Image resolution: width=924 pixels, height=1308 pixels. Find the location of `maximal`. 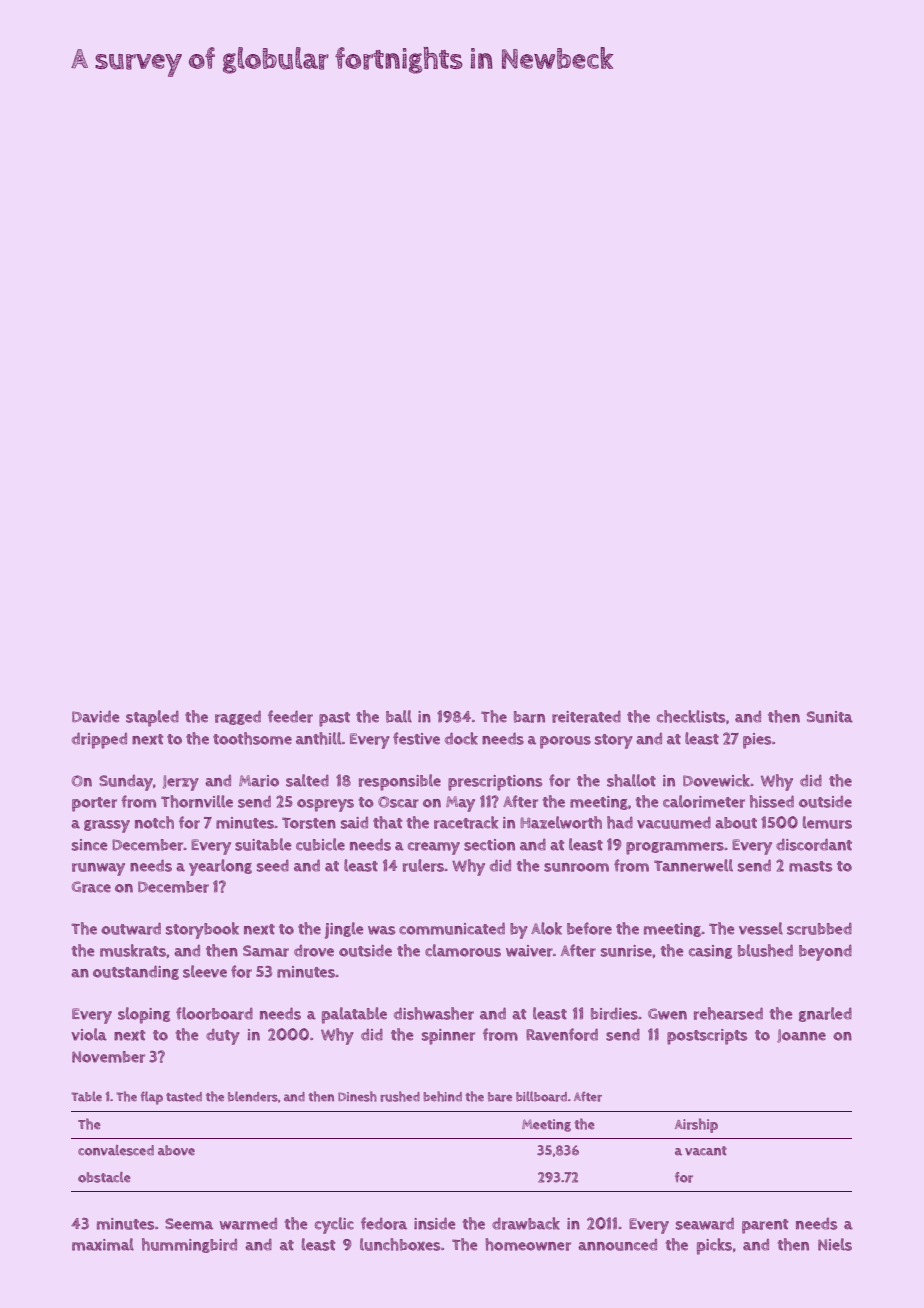

maximal is located at coordinates (103, 1244).
